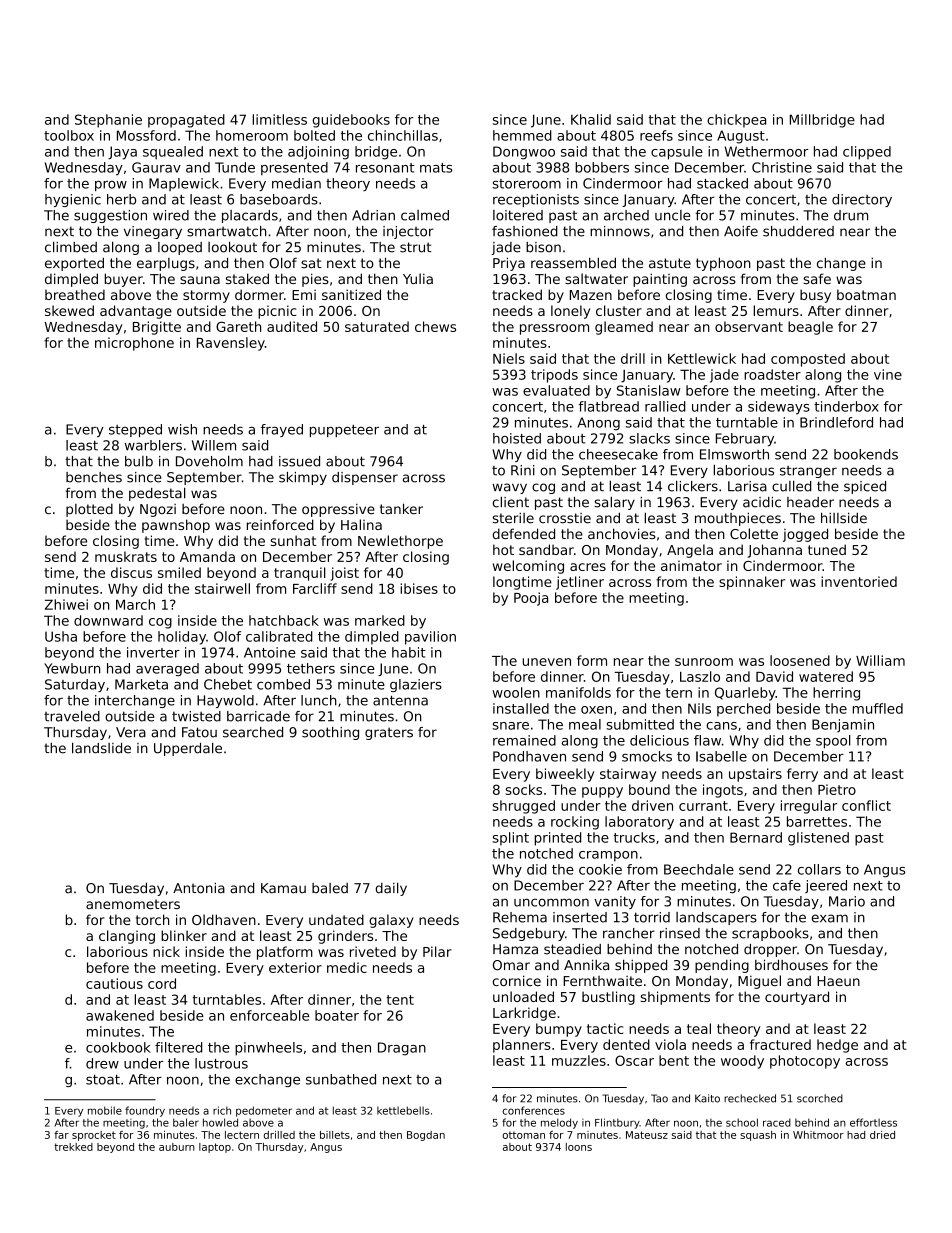 This document has width=952, height=1233. I want to click on microphone, so click(134, 344).
